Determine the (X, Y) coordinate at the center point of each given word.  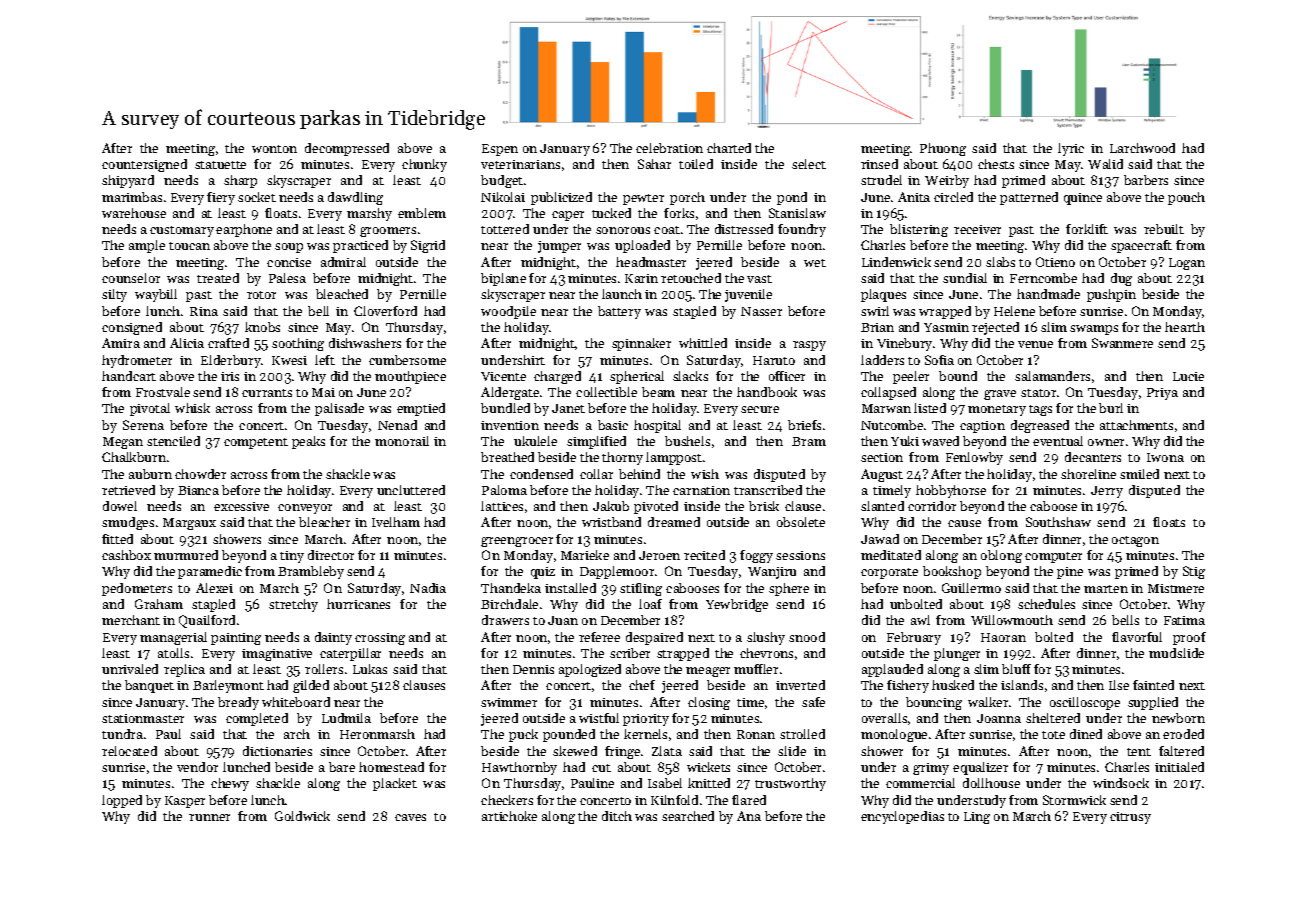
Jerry (1107, 492)
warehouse (134, 213)
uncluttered (411, 490)
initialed (1179, 767)
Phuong (943, 149)
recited (704, 555)
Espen (500, 150)
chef (642, 685)
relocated (129, 751)
